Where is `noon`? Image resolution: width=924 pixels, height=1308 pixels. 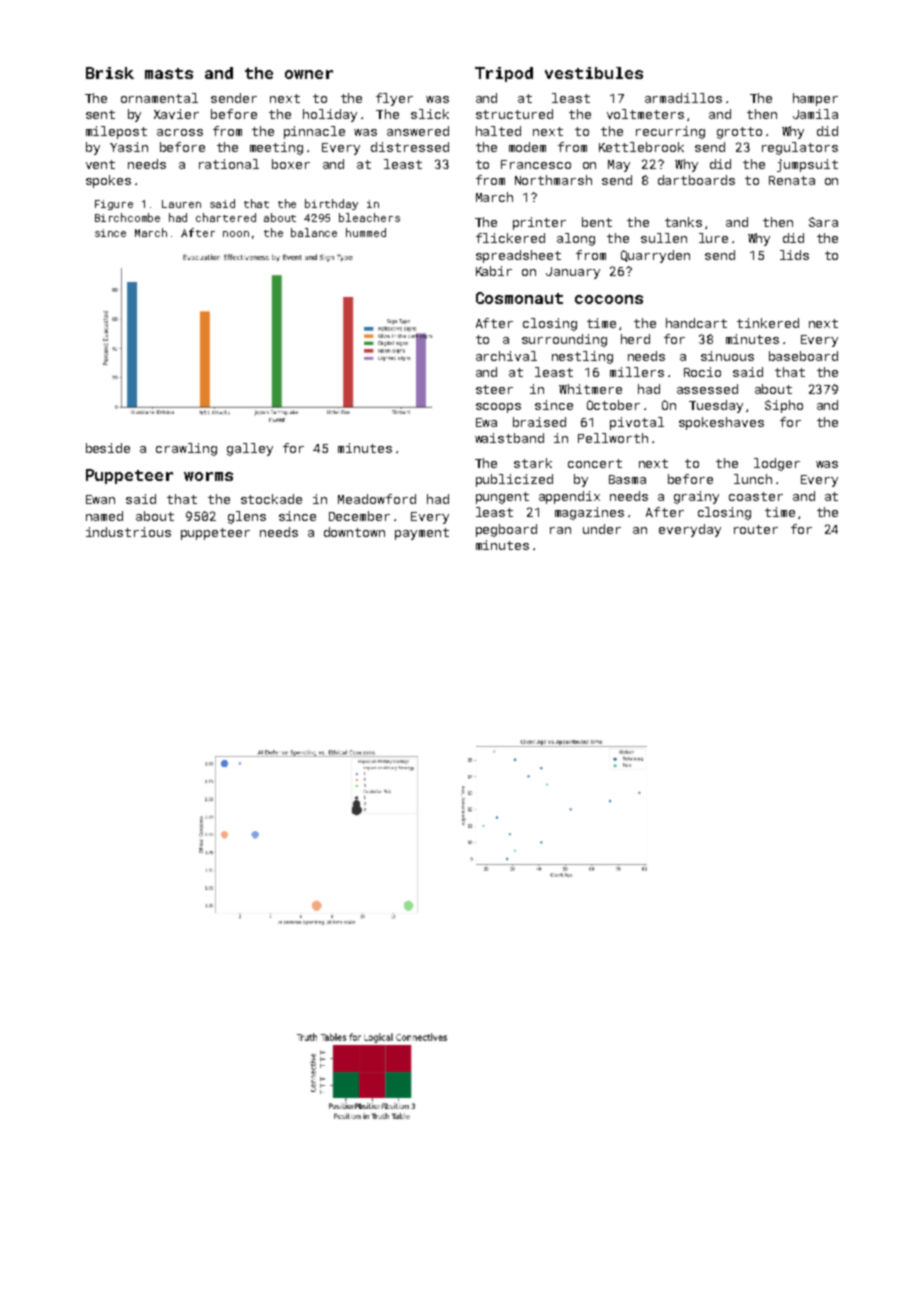
noon is located at coordinates (236, 234).
